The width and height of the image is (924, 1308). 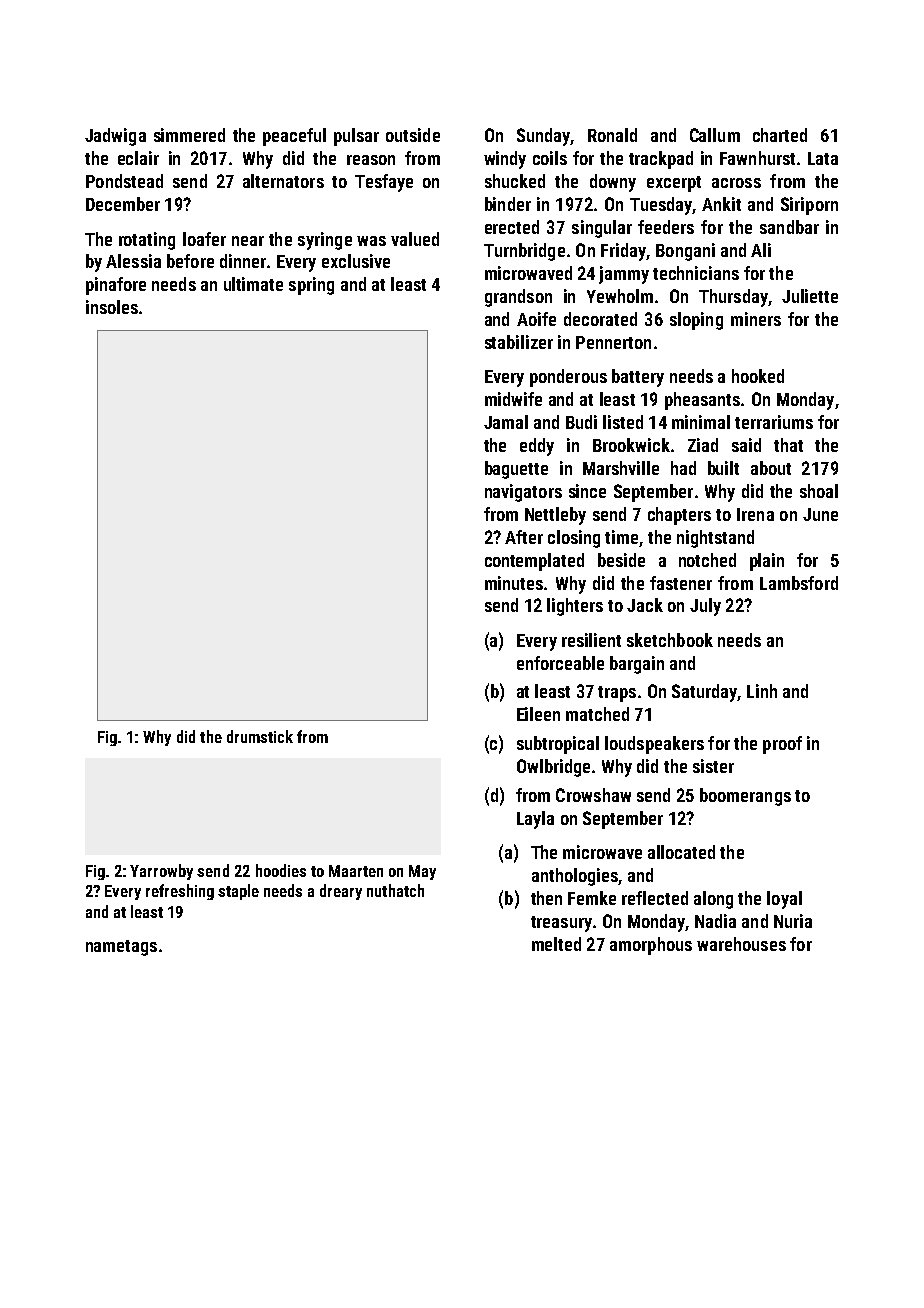 I want to click on drumstick, so click(x=260, y=736).
